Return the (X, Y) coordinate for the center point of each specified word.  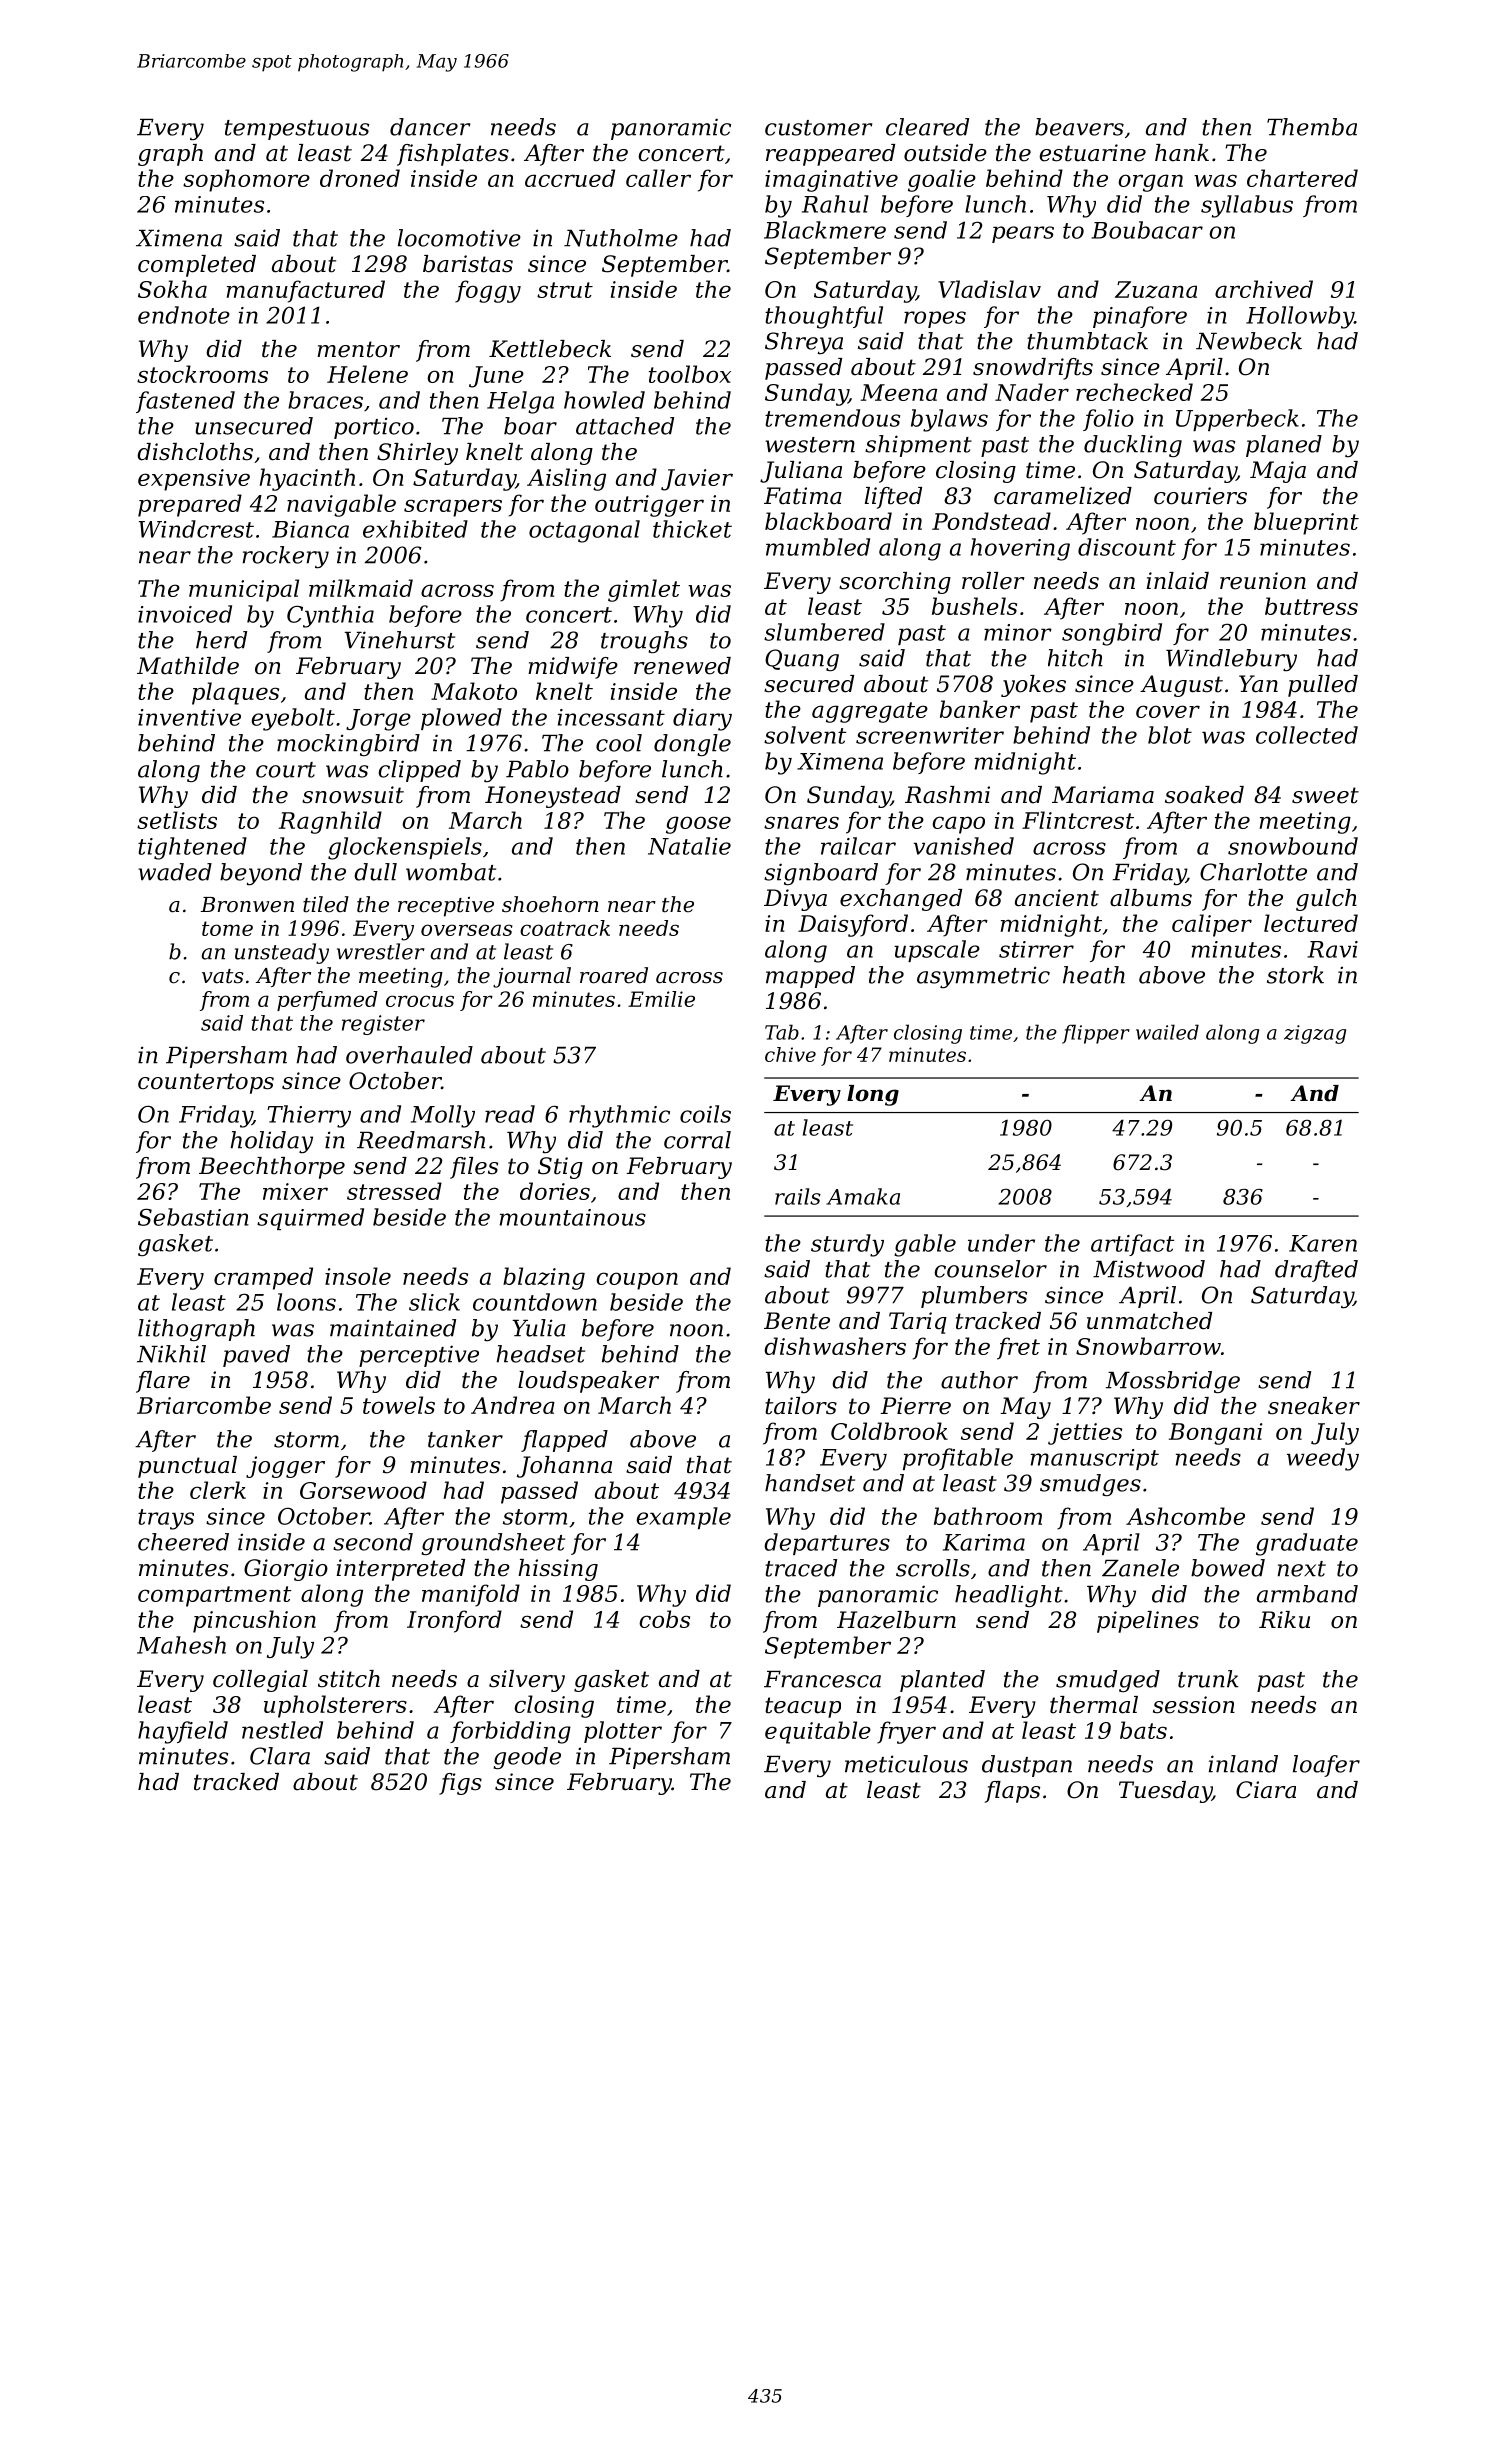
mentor (358, 349)
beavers (1079, 127)
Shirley (417, 454)
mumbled (818, 547)
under (1001, 1243)
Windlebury (1231, 660)
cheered (183, 1542)
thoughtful (824, 317)
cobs (664, 1619)
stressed (394, 1191)
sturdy (847, 1245)
